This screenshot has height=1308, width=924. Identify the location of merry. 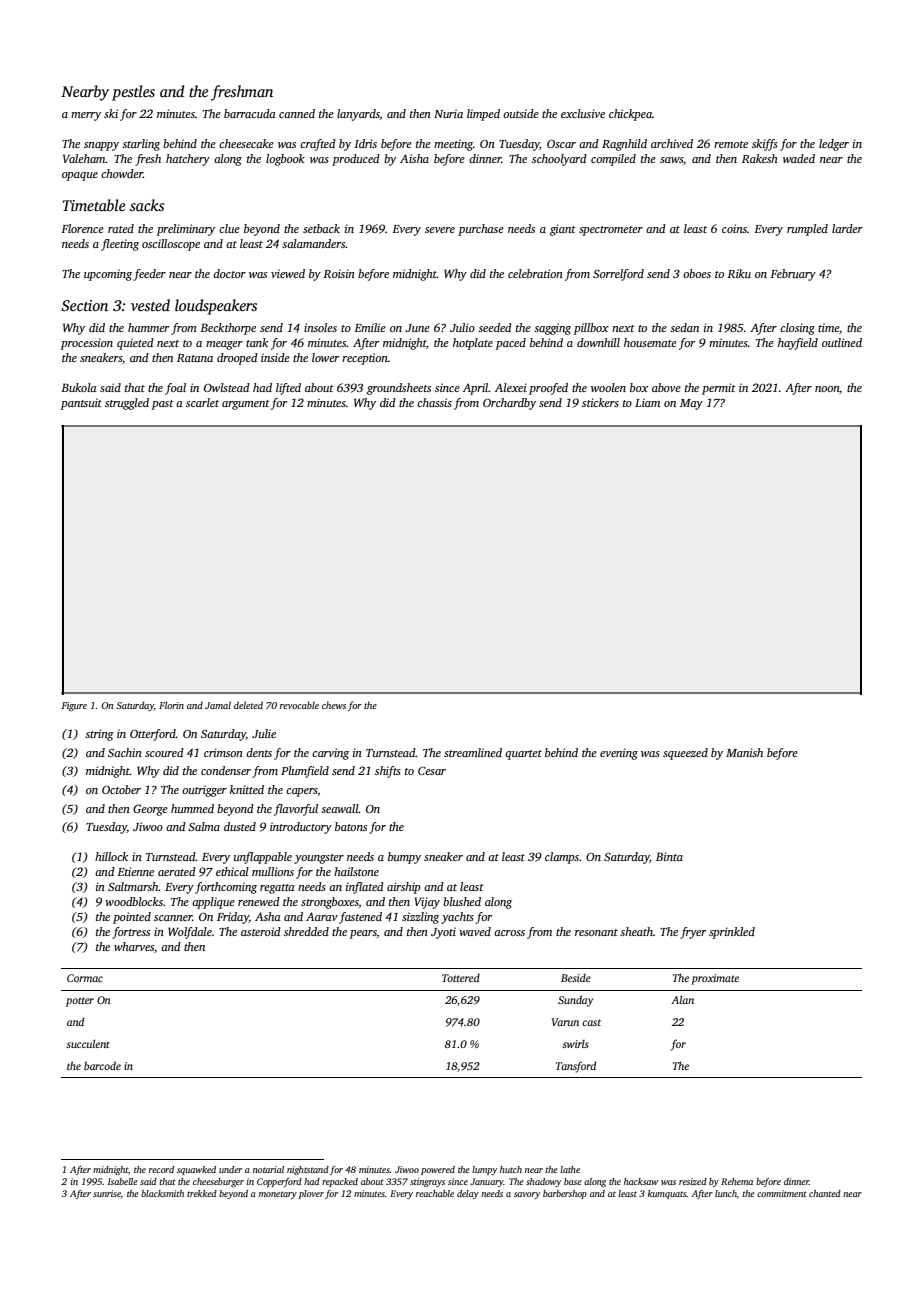
(86, 116).
